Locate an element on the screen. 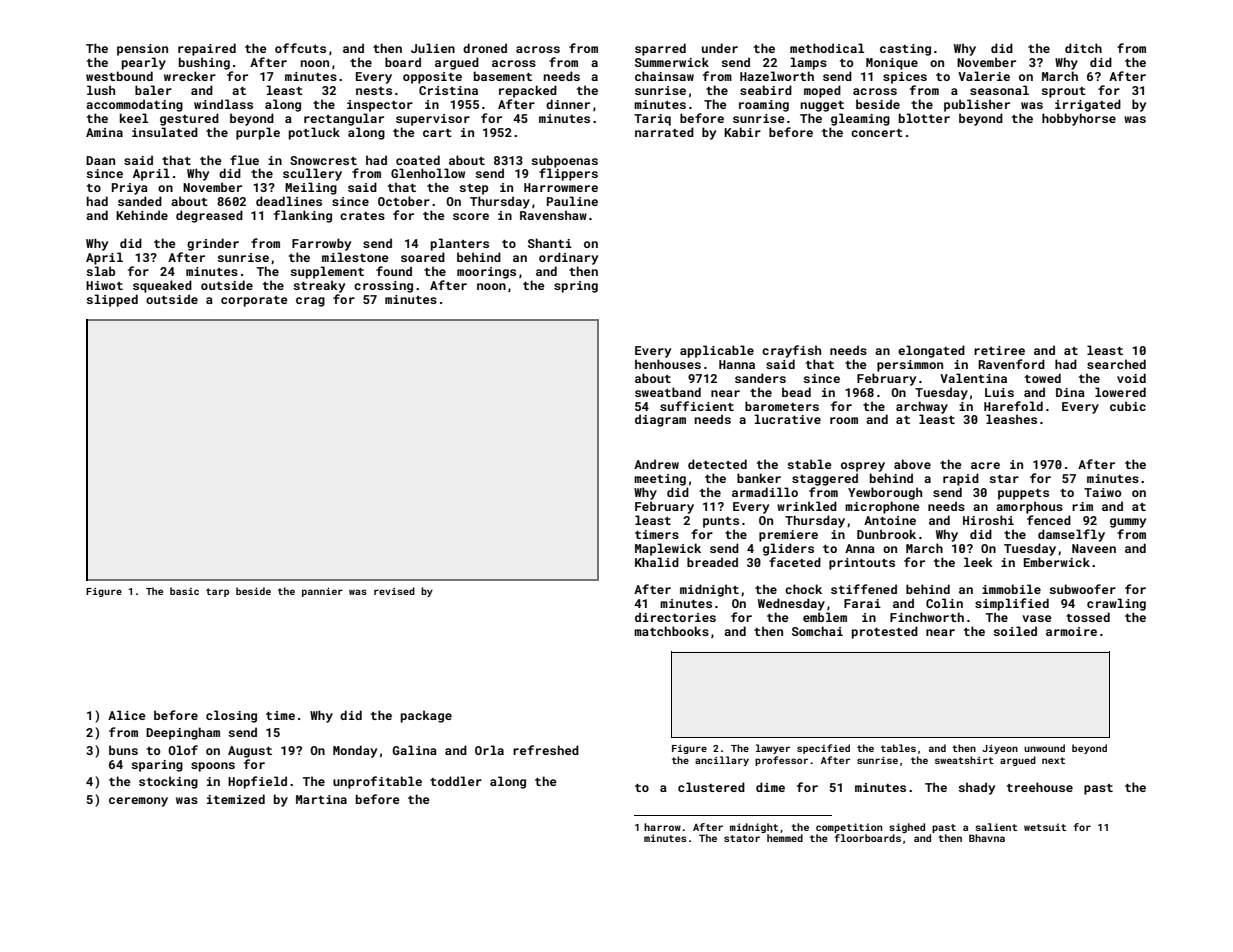  applicable is located at coordinates (717, 351).
